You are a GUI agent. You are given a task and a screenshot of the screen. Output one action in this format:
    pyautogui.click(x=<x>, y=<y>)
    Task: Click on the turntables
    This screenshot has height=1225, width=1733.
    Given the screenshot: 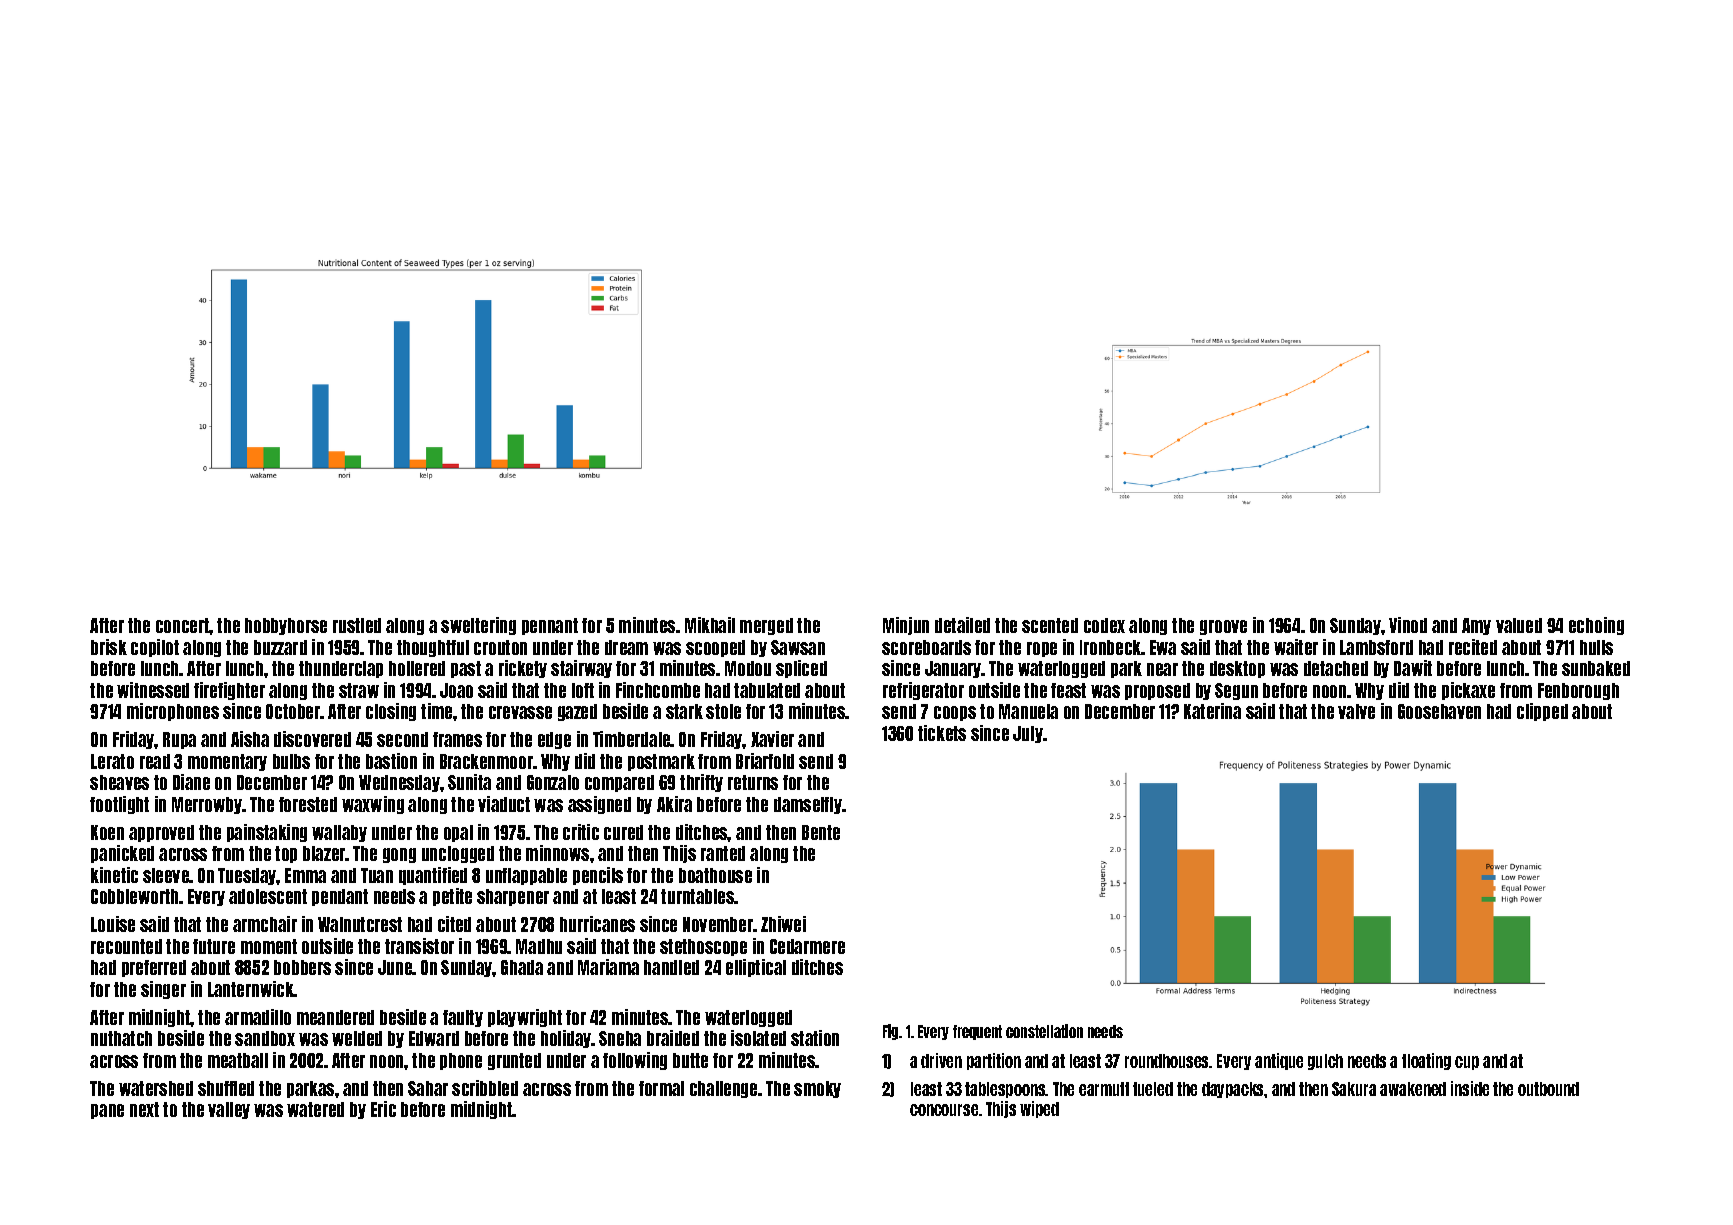 What is the action you would take?
    pyautogui.click(x=698, y=896)
